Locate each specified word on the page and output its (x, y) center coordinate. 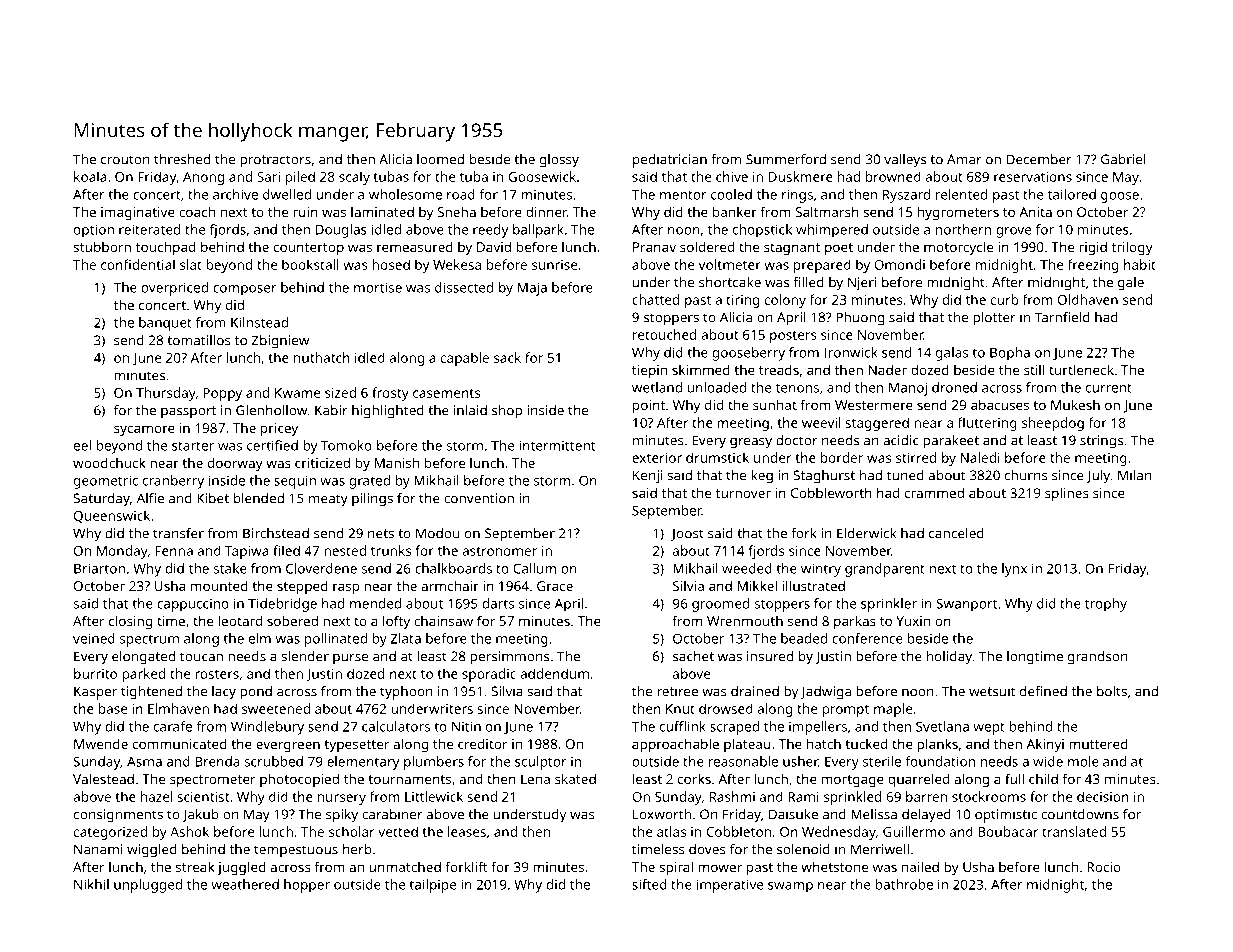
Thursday (166, 394)
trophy (1106, 605)
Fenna (174, 551)
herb (357, 849)
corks (694, 778)
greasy (751, 443)
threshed (182, 159)
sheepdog (1053, 424)
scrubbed (273, 761)
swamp (790, 887)
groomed (720, 605)
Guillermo (914, 831)
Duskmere (801, 176)
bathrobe (904, 884)
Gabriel (1123, 159)
